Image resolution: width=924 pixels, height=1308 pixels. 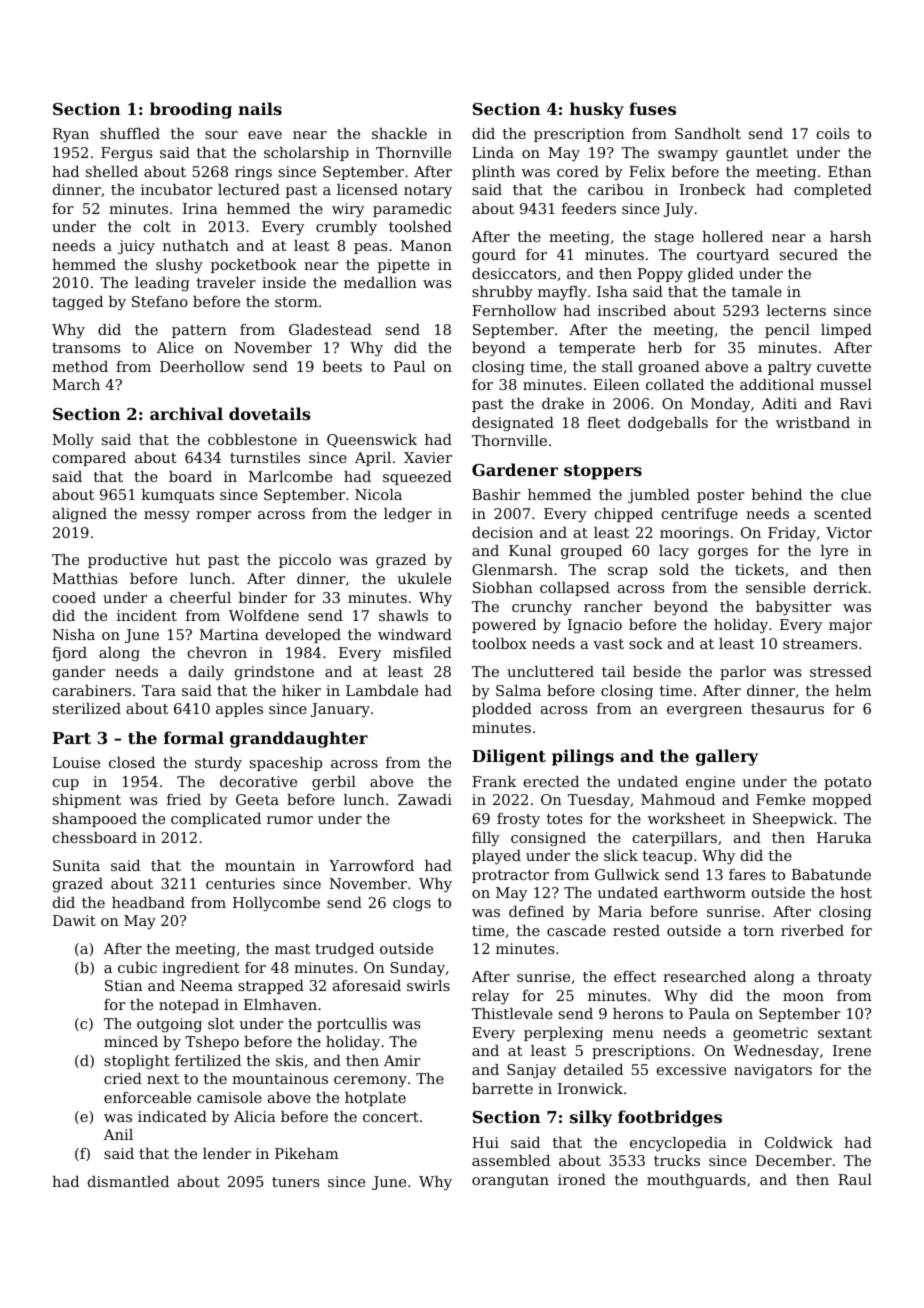 I want to click on ingredient, so click(x=201, y=969).
